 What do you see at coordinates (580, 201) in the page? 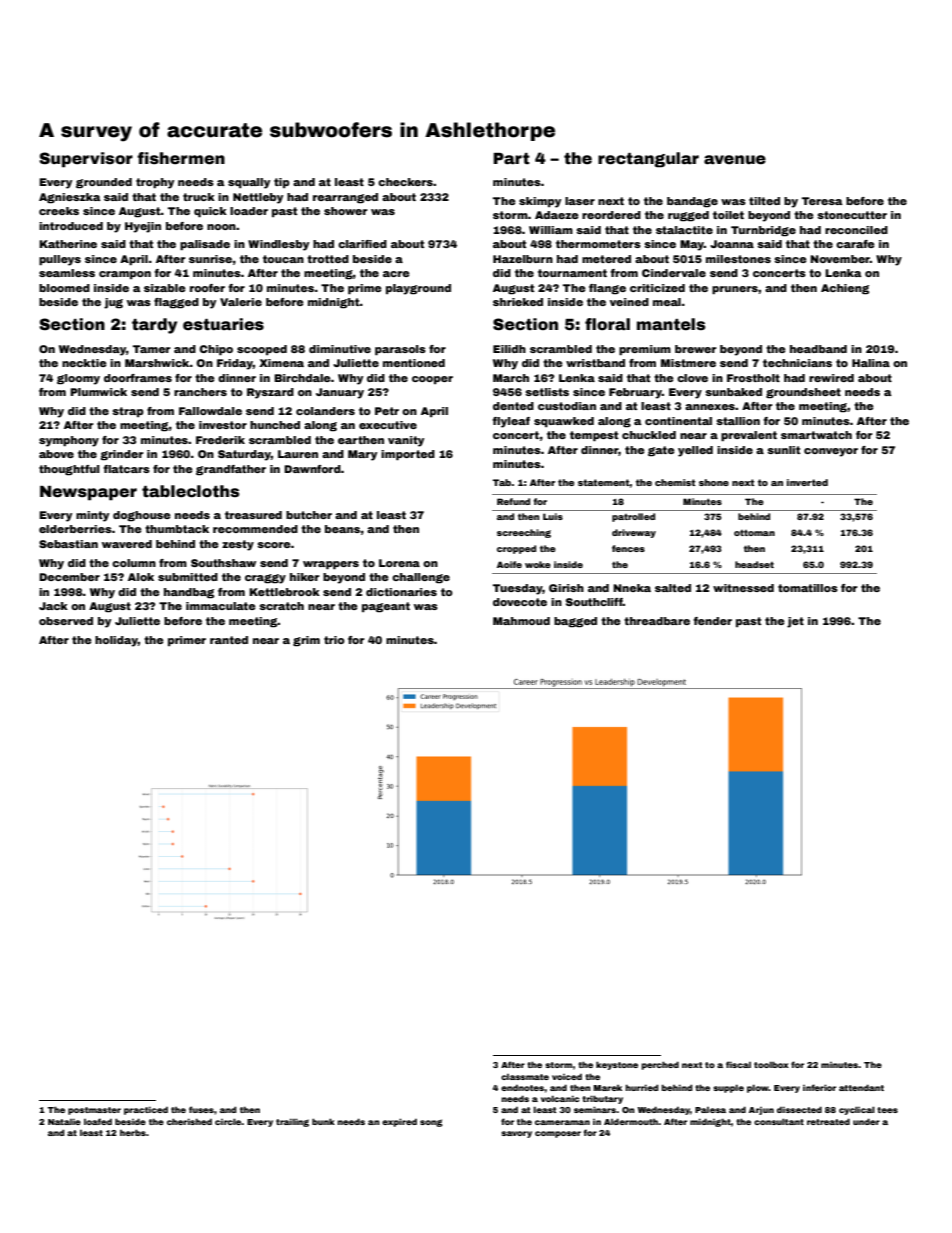
I see `laser` at bounding box center [580, 201].
